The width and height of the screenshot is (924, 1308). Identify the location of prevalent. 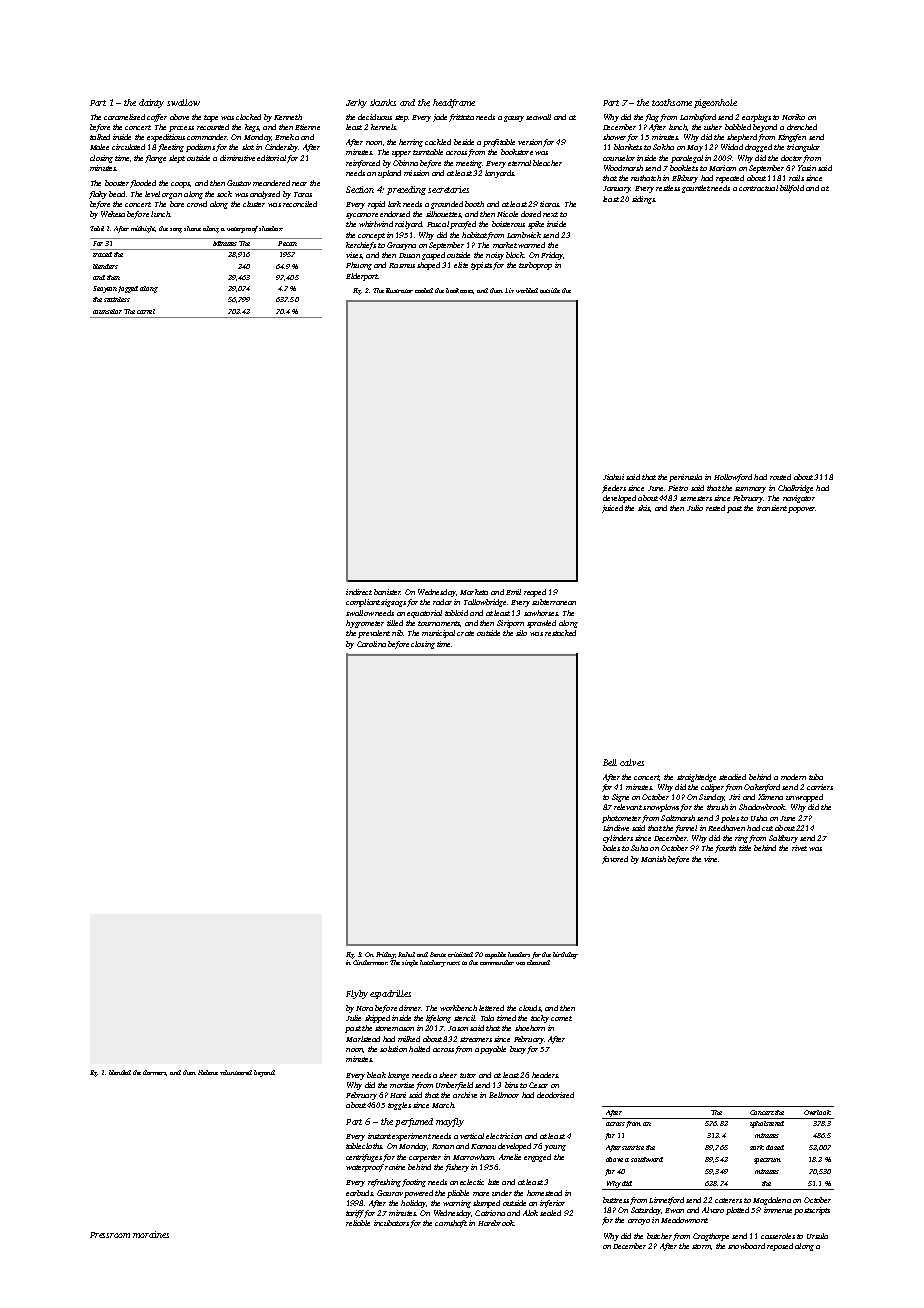
(374, 634).
